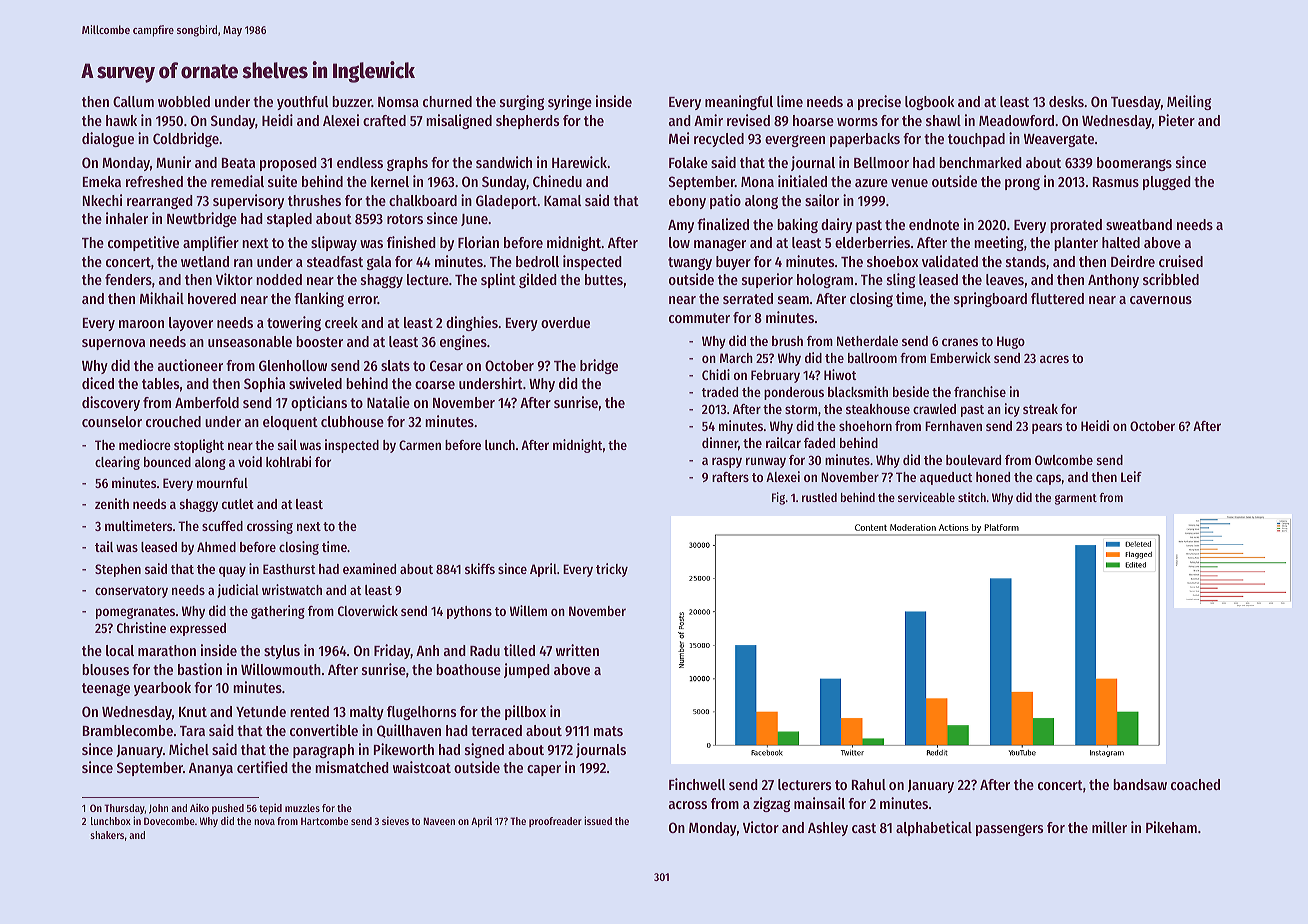 Image resolution: width=1308 pixels, height=924 pixels. What do you see at coordinates (879, 102) in the image?
I see `precise` at bounding box center [879, 102].
